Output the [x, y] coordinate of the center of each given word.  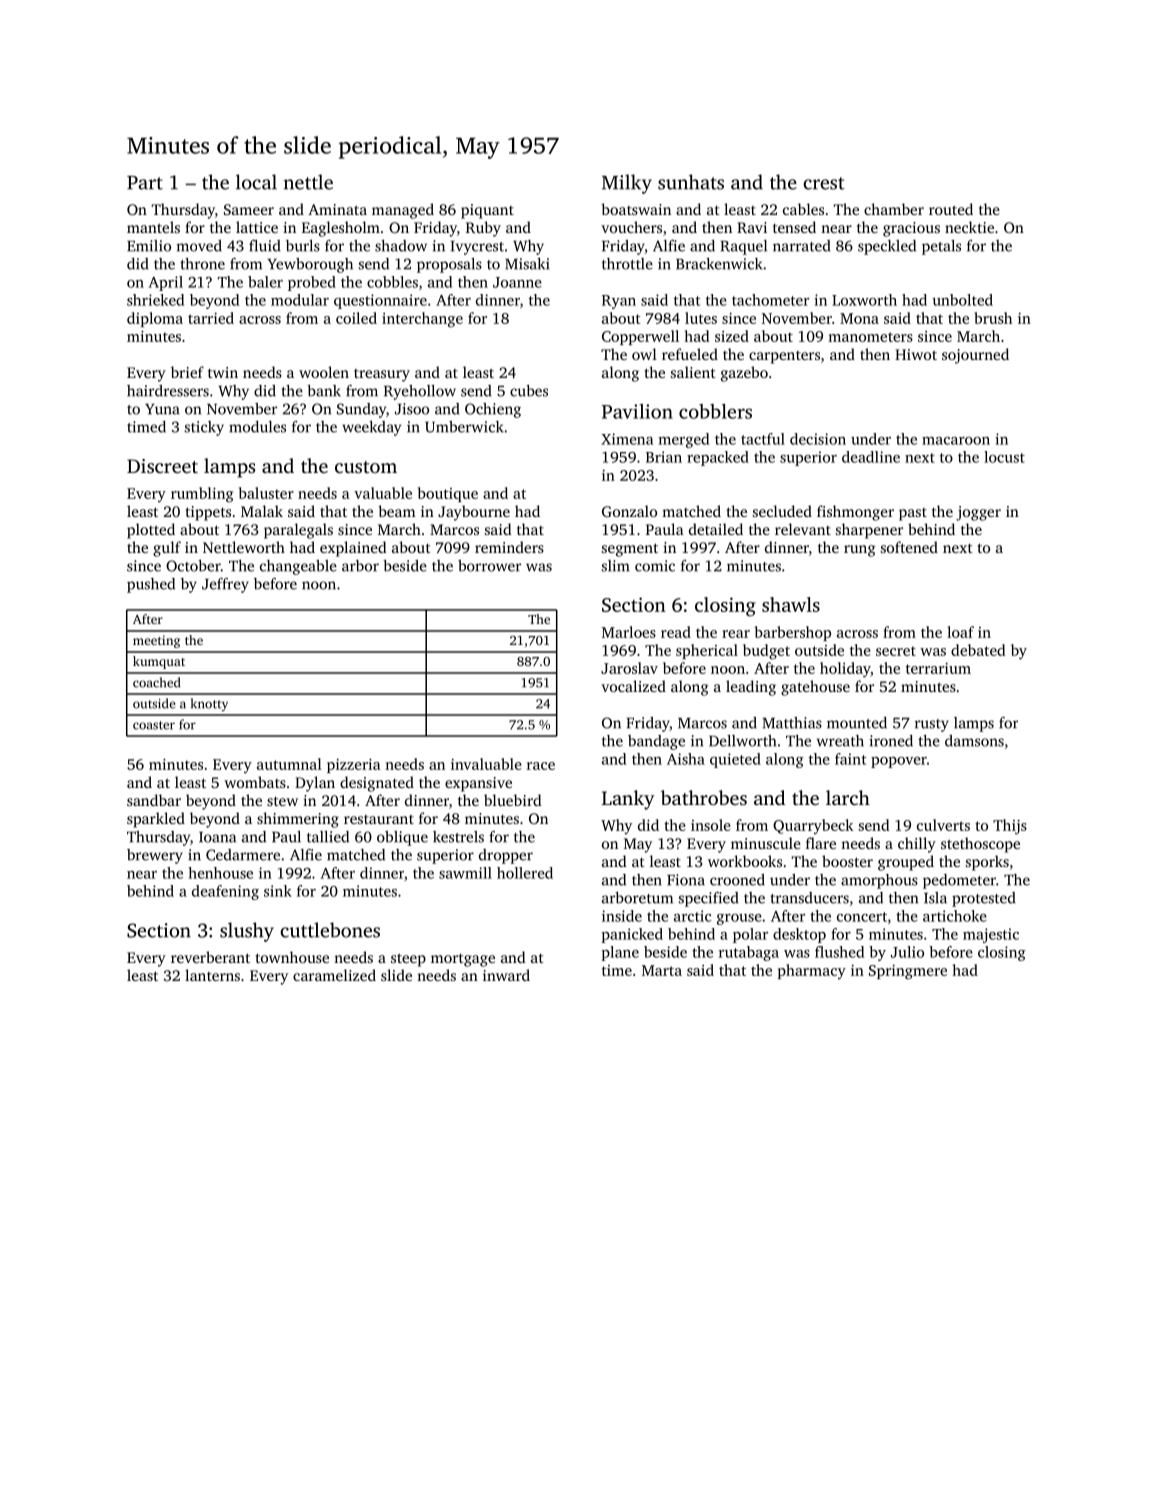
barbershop [793, 633]
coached [156, 682]
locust [1004, 457]
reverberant [210, 957]
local [256, 182]
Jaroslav [629, 668]
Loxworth [864, 300]
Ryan [619, 302]
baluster [266, 493]
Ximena [627, 439]
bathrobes [704, 797]
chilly [917, 845]
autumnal [289, 764]
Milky [627, 184]
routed [951, 209]
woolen [324, 372]
